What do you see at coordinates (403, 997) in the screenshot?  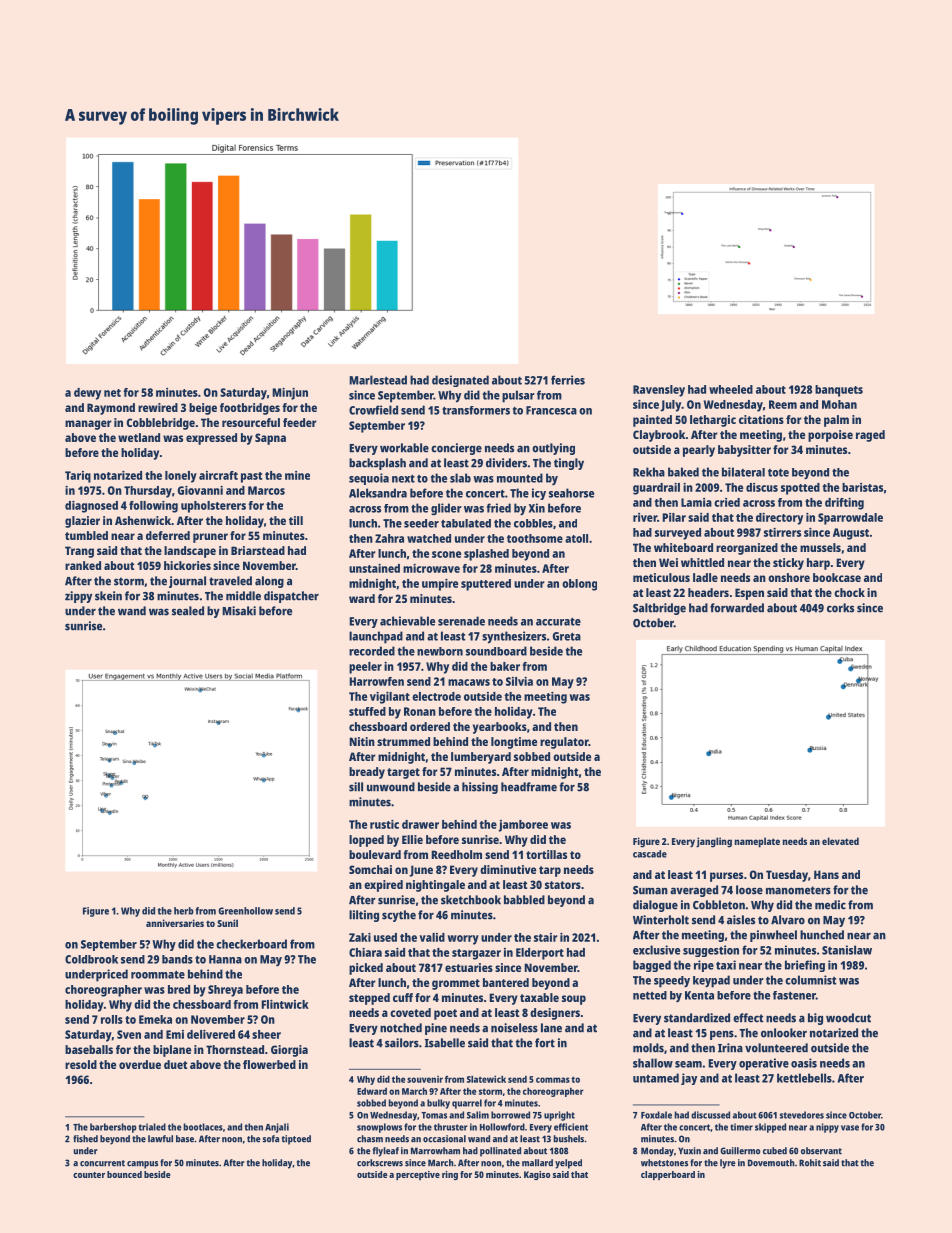 I see `cuff` at bounding box center [403, 997].
